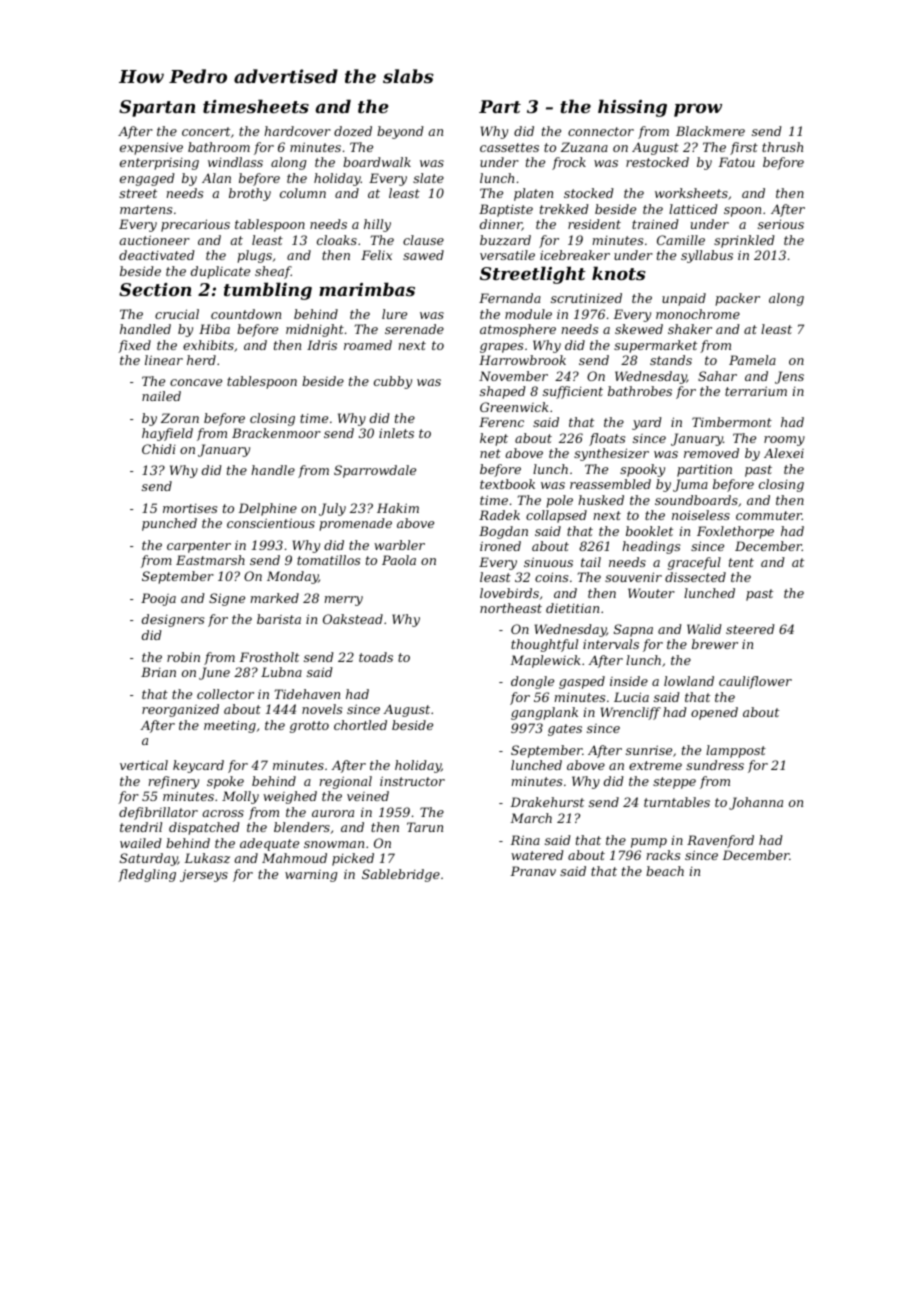 The image size is (924, 1308). Describe the element at coordinates (276, 433) in the screenshot. I see `Brackenmoor` at that location.
